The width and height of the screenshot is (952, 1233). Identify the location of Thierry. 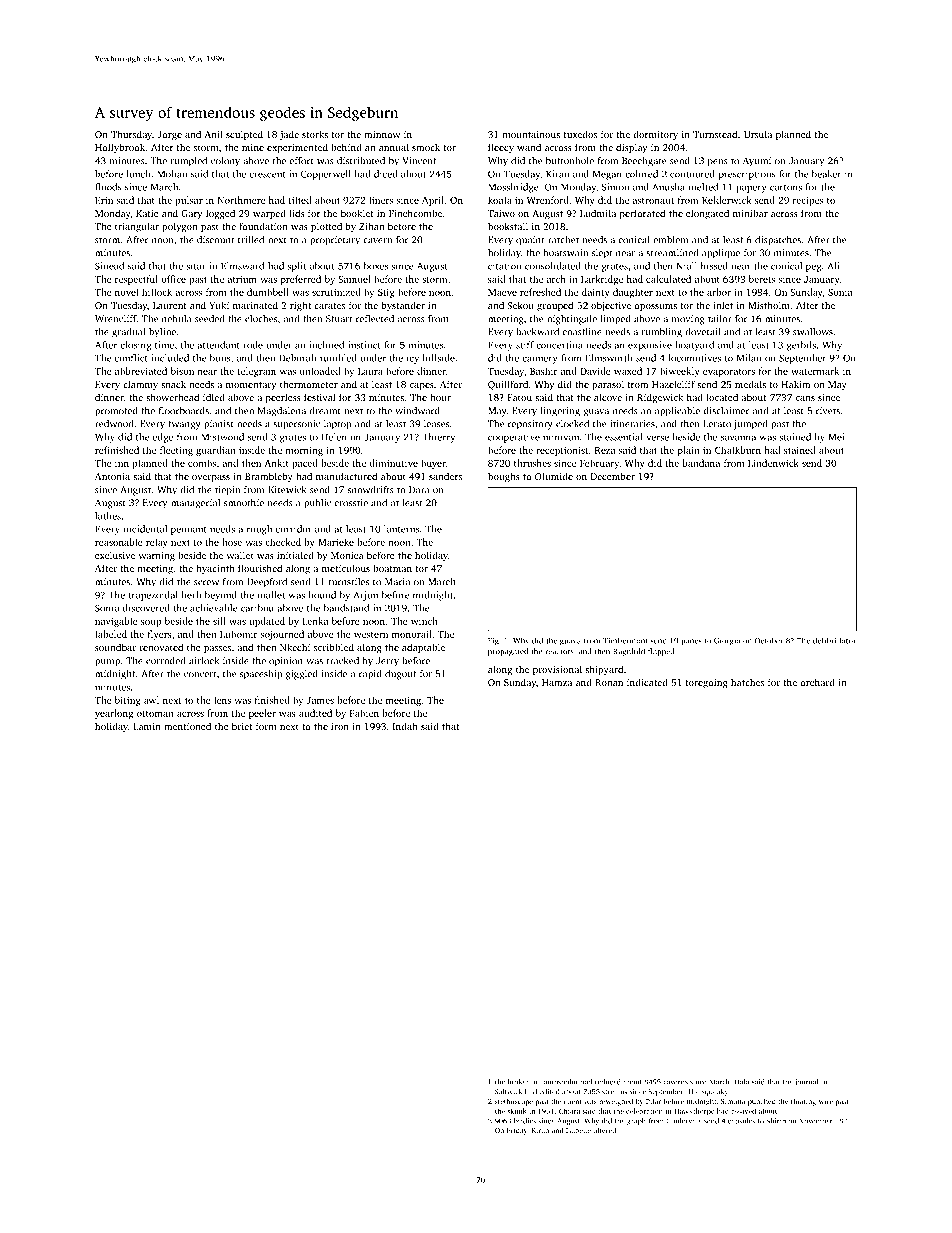
(438, 438).
